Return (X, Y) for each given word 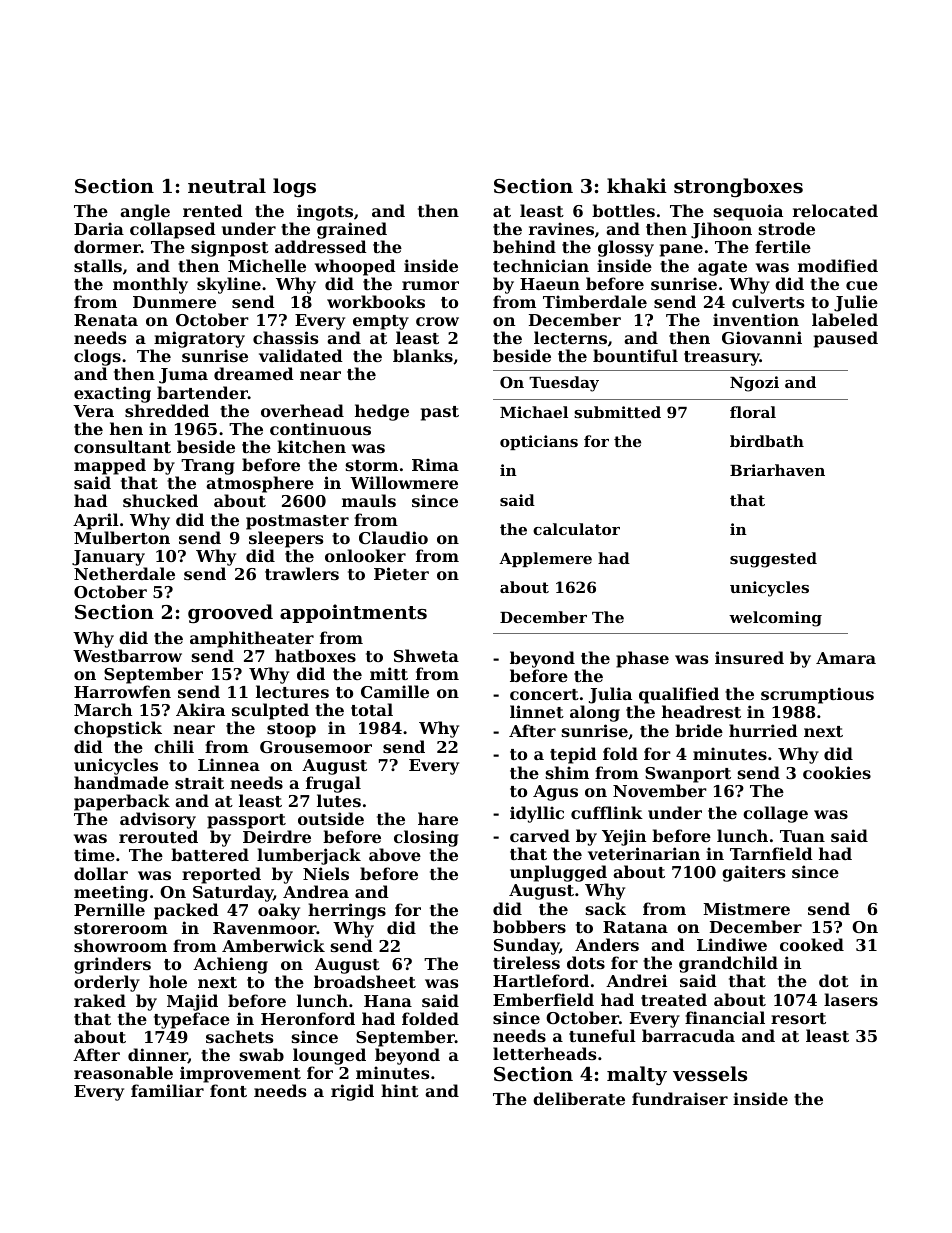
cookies (837, 772)
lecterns (570, 337)
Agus (555, 793)
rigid (352, 1092)
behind (524, 246)
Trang (208, 467)
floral (753, 412)
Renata (106, 320)
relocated (835, 210)
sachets (239, 1036)
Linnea (229, 764)
